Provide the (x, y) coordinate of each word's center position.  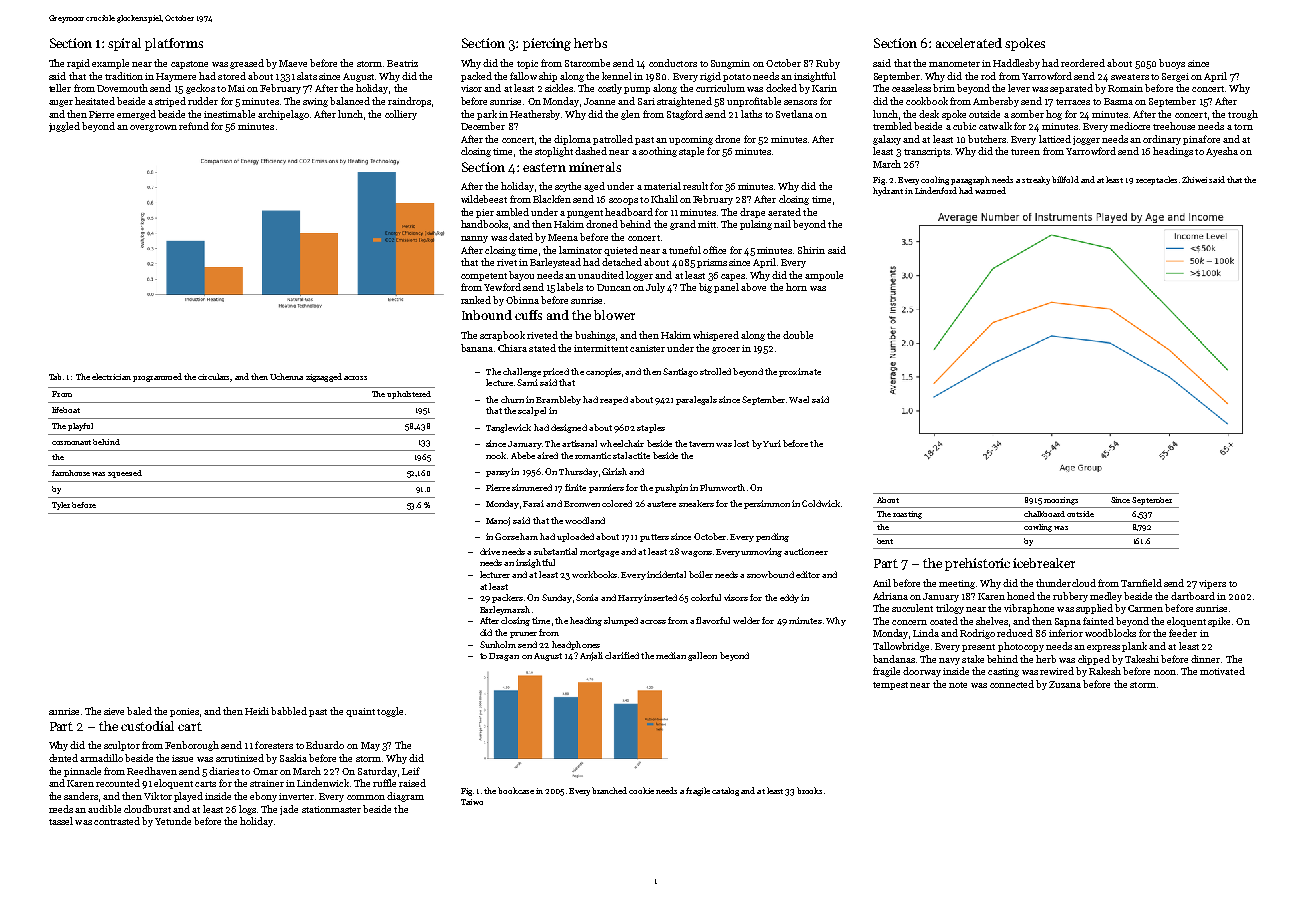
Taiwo (472, 802)
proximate (800, 372)
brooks (809, 790)
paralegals (696, 400)
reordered (1083, 63)
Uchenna (286, 376)
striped (170, 102)
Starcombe (587, 63)
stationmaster (331, 809)
